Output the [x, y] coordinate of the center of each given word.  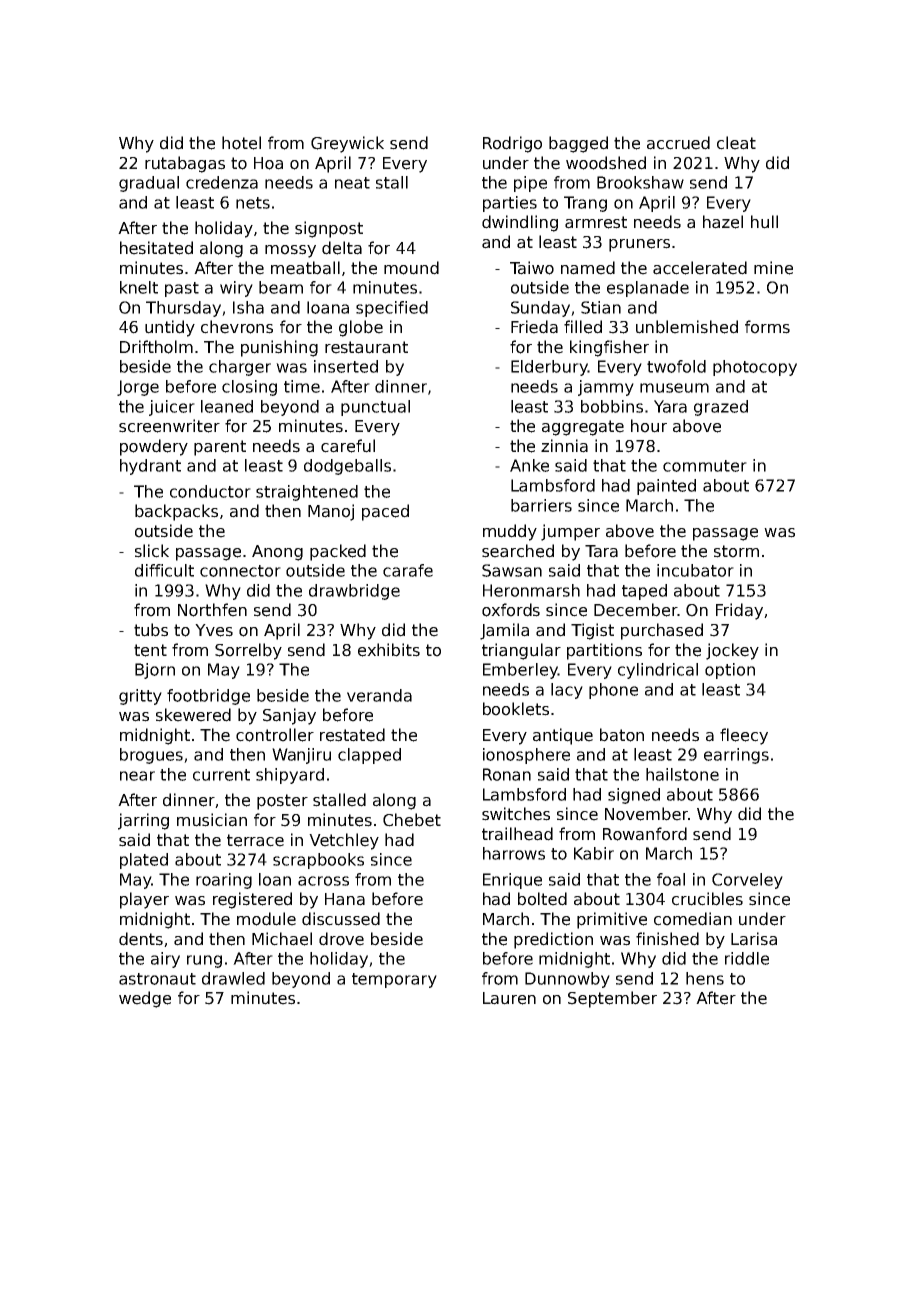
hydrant [150, 467]
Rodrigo [512, 144]
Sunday [540, 309]
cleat [736, 143]
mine [773, 268]
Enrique [512, 881]
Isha [248, 307]
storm [736, 551]
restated [352, 735]
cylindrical [658, 671]
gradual [149, 184]
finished [667, 939]
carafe [408, 570]
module [266, 919]
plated [144, 861]
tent [150, 650]
